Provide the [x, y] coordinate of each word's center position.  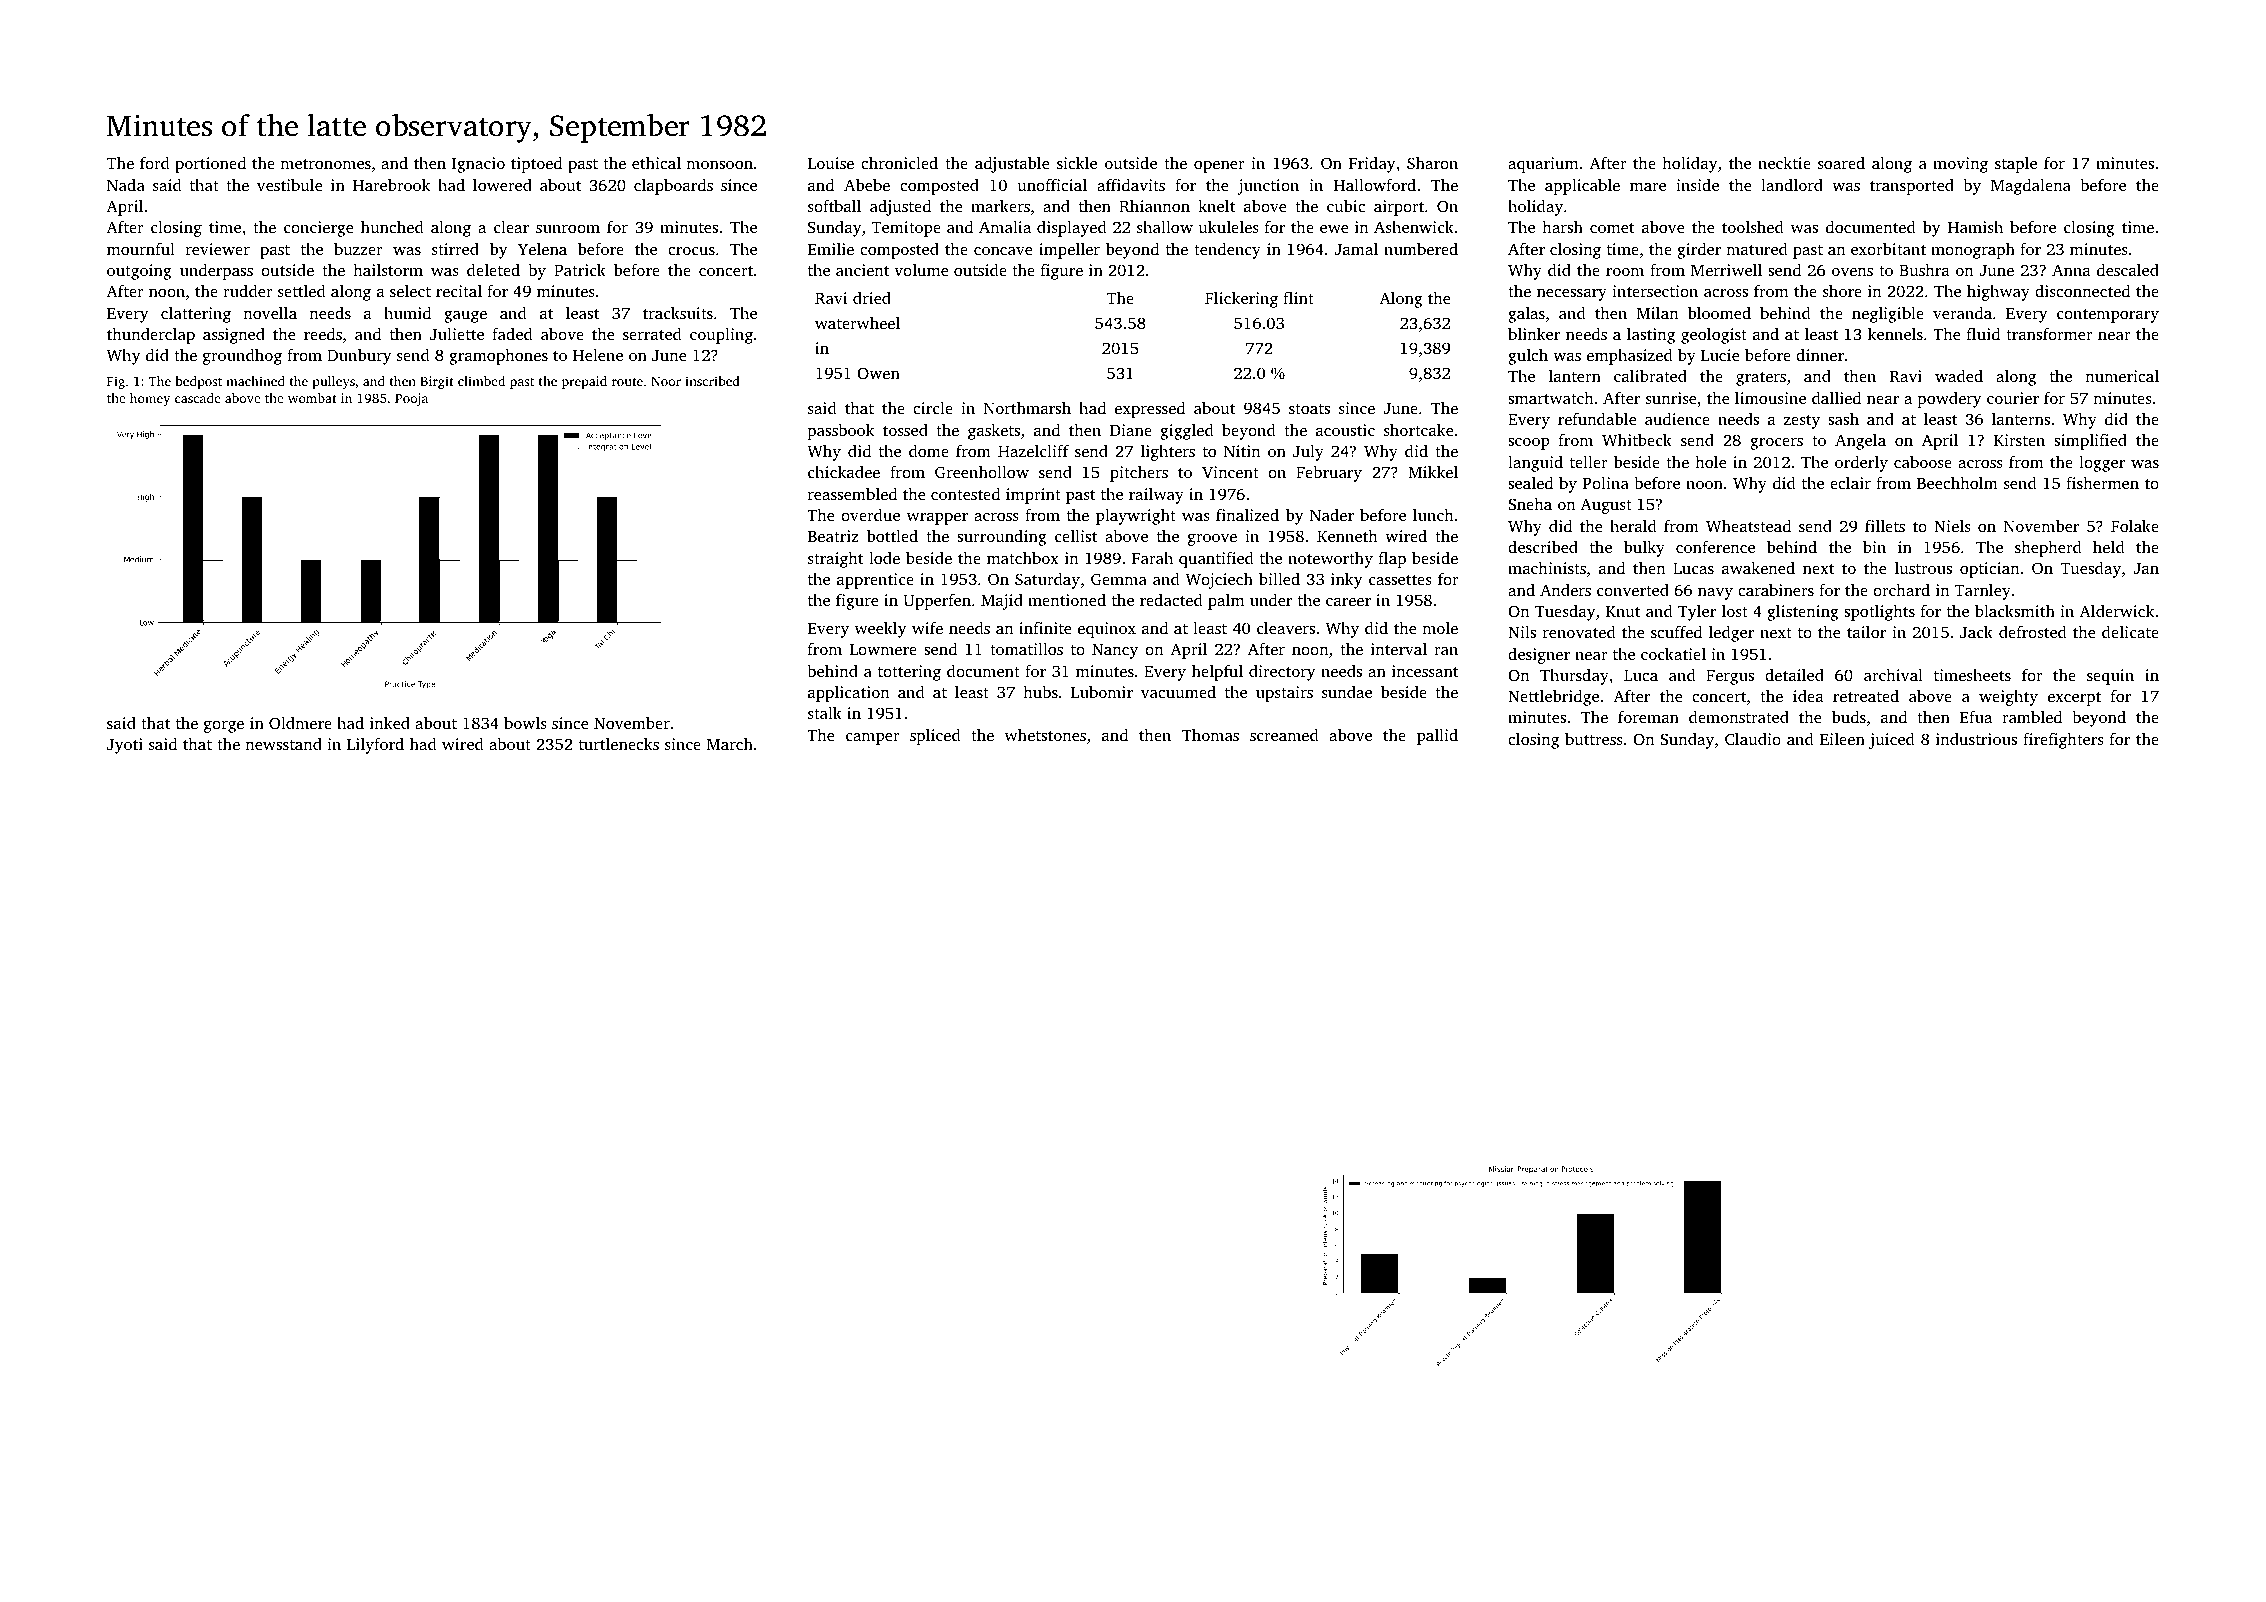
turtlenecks [619, 744]
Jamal [1356, 249]
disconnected [2082, 291]
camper [873, 739]
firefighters [2063, 741]
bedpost [198, 382]
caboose [1923, 462]
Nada [126, 185]
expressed [1150, 410]
